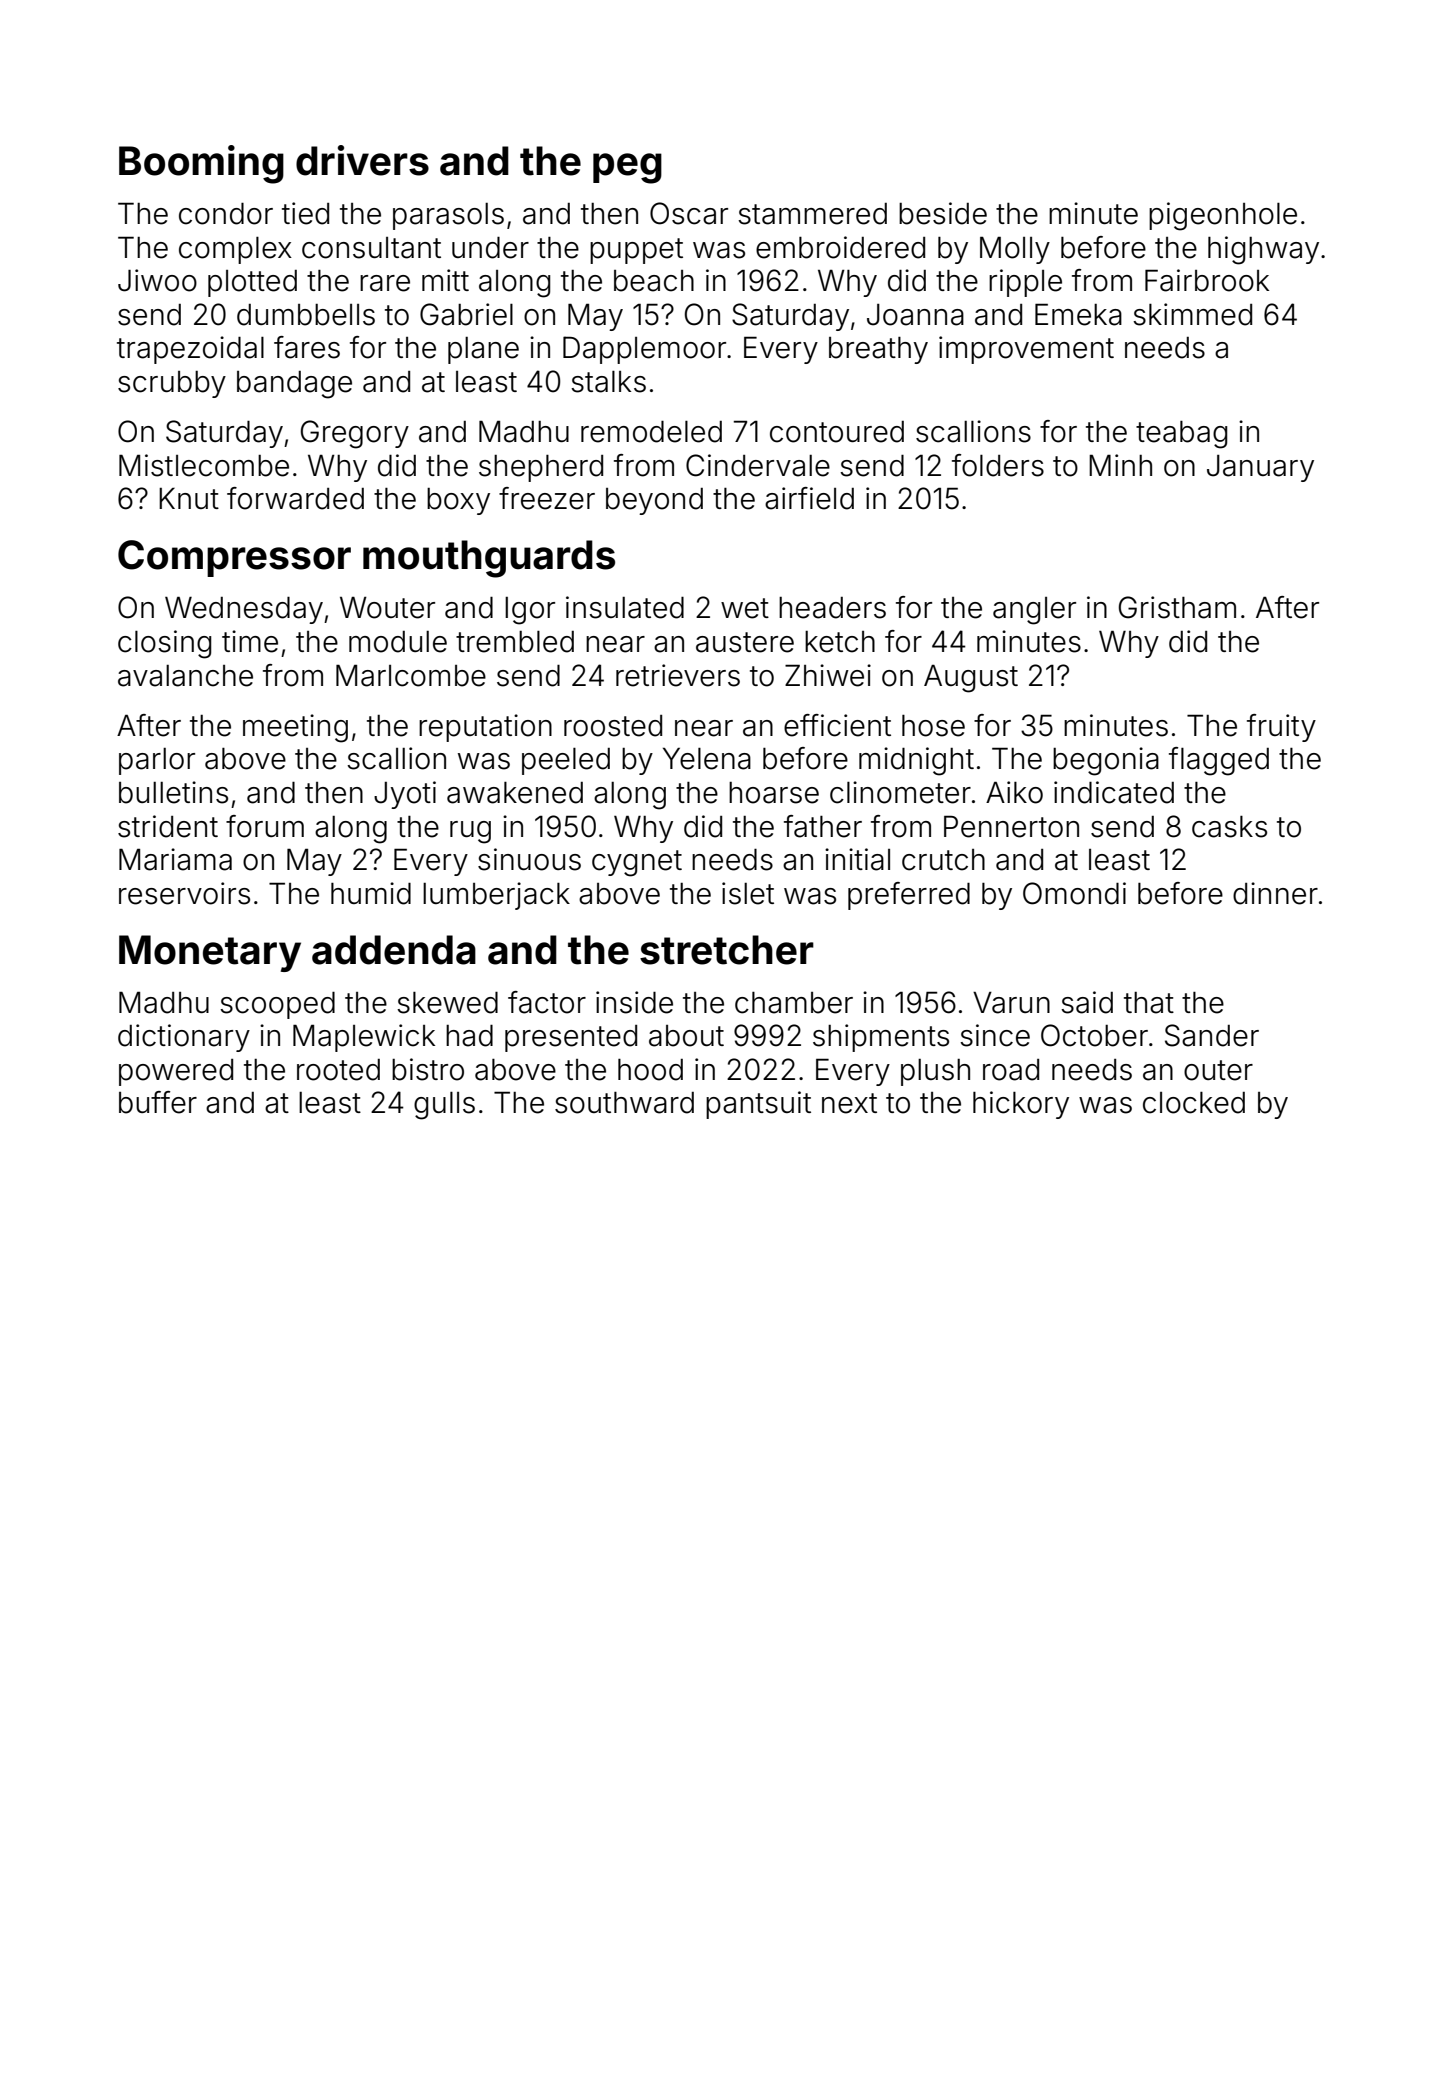  What do you see at coordinates (185, 676) in the screenshot?
I see `avalanche` at bounding box center [185, 676].
